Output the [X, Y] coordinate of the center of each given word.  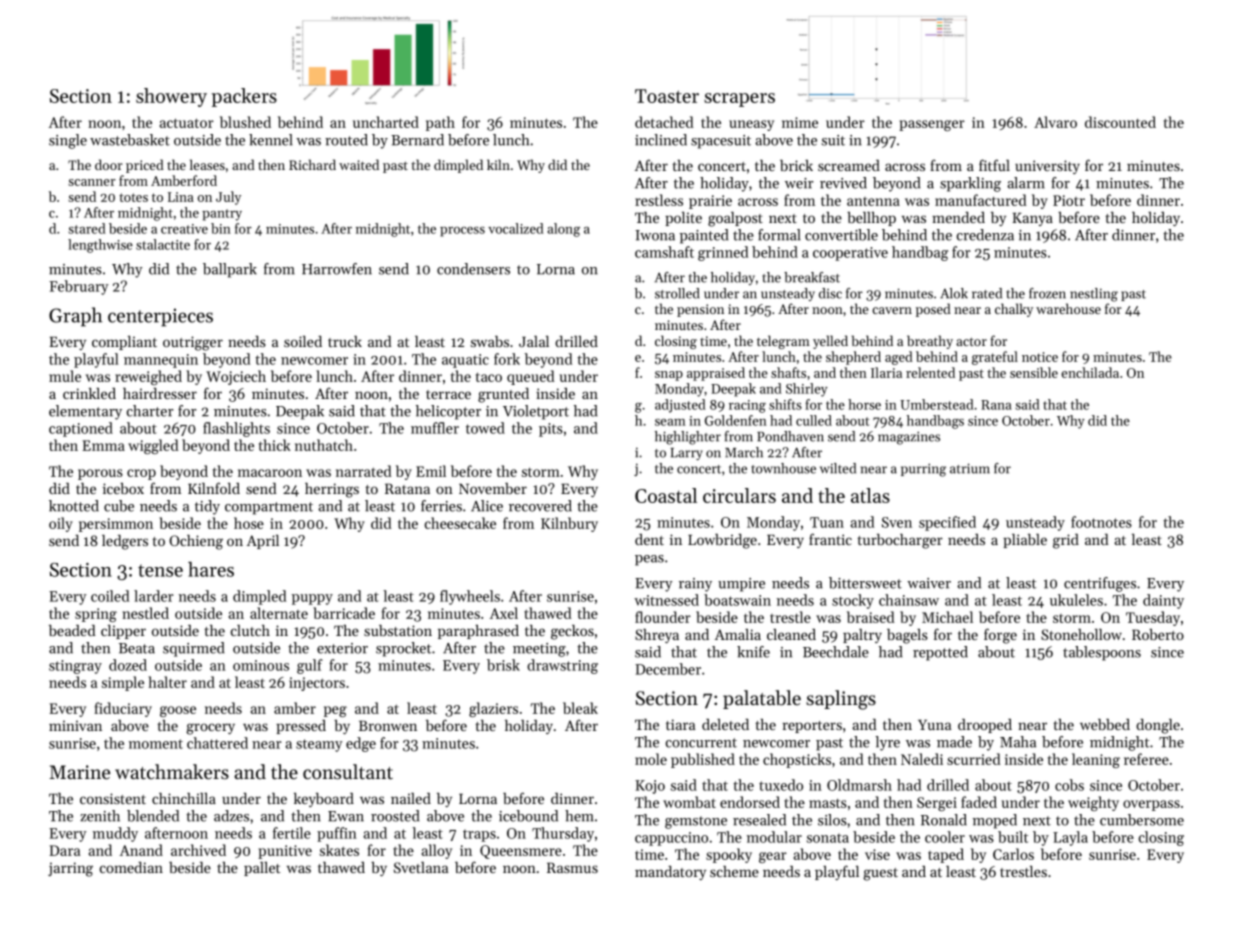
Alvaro [1055, 122]
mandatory [670, 873]
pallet [262, 869]
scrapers [739, 100]
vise [877, 854]
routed [346, 140]
